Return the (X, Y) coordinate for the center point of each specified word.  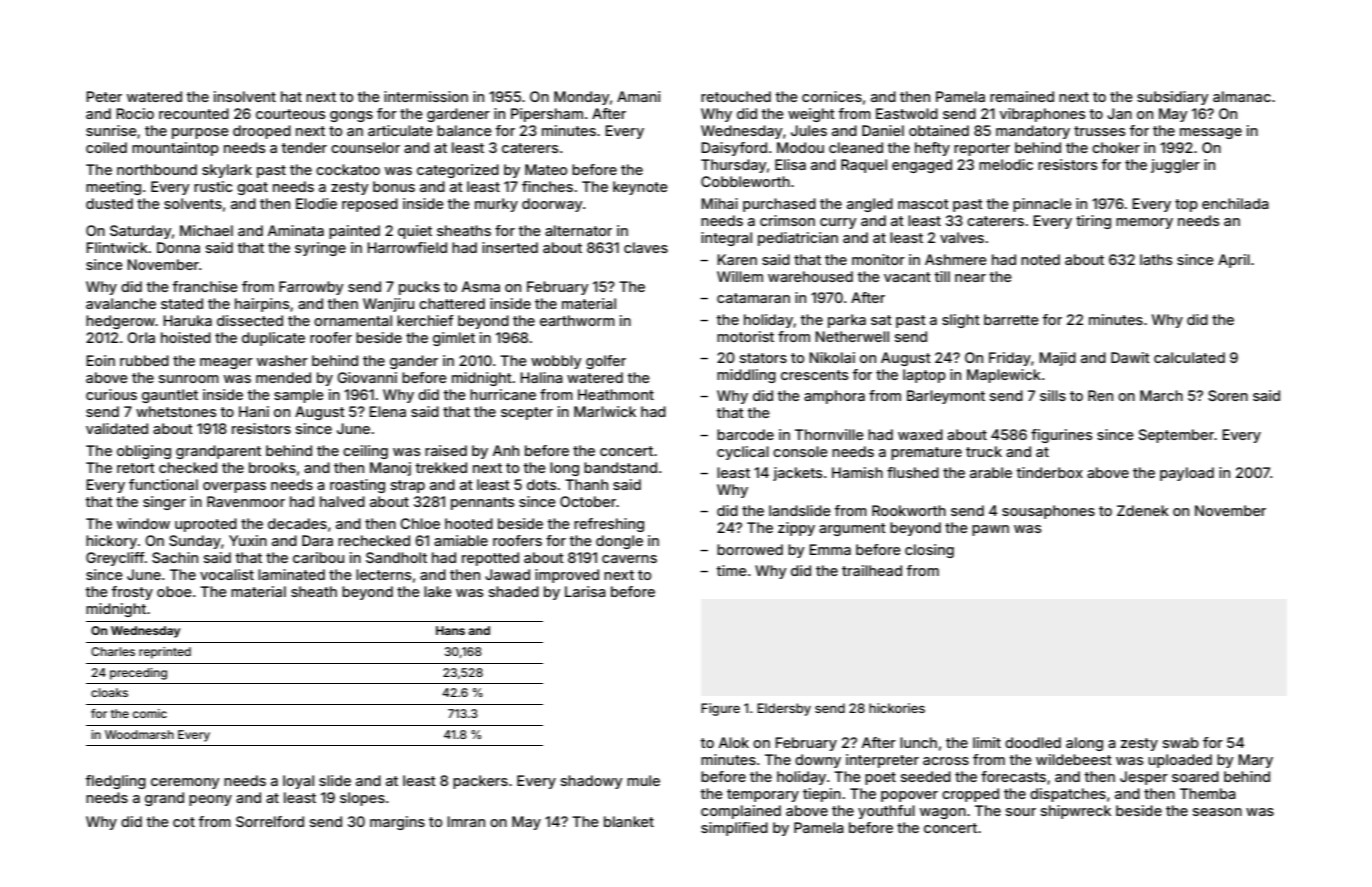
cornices (832, 96)
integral (726, 239)
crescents (815, 375)
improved (567, 576)
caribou (318, 557)
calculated (1189, 357)
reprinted (165, 653)
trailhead (872, 570)
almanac (1242, 96)
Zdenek (1143, 510)
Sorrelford (270, 821)
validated (117, 428)
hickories (897, 708)
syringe (320, 249)
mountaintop (175, 149)
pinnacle (1042, 205)
